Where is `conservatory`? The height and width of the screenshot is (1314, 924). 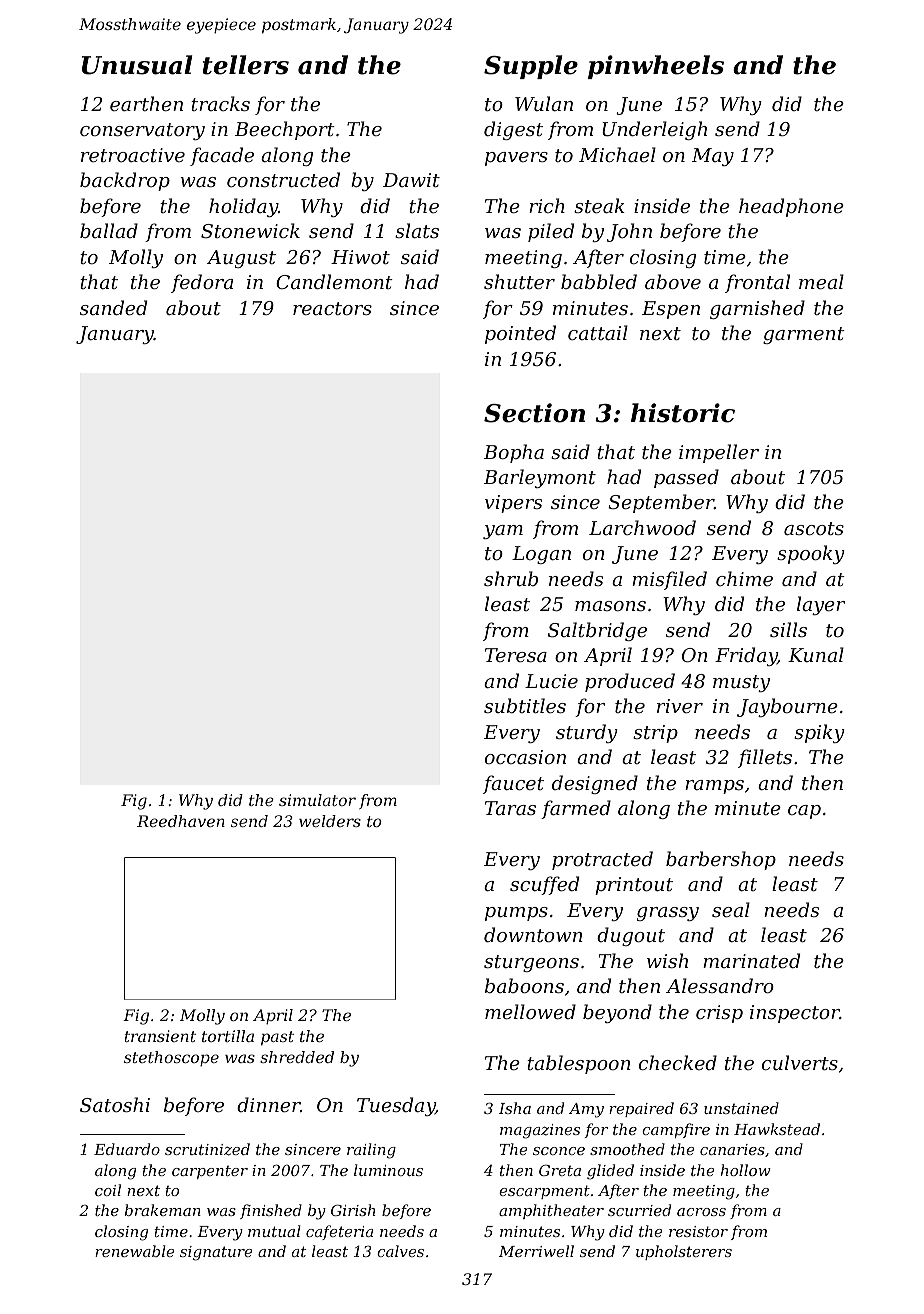 conservatory is located at coordinates (142, 131).
